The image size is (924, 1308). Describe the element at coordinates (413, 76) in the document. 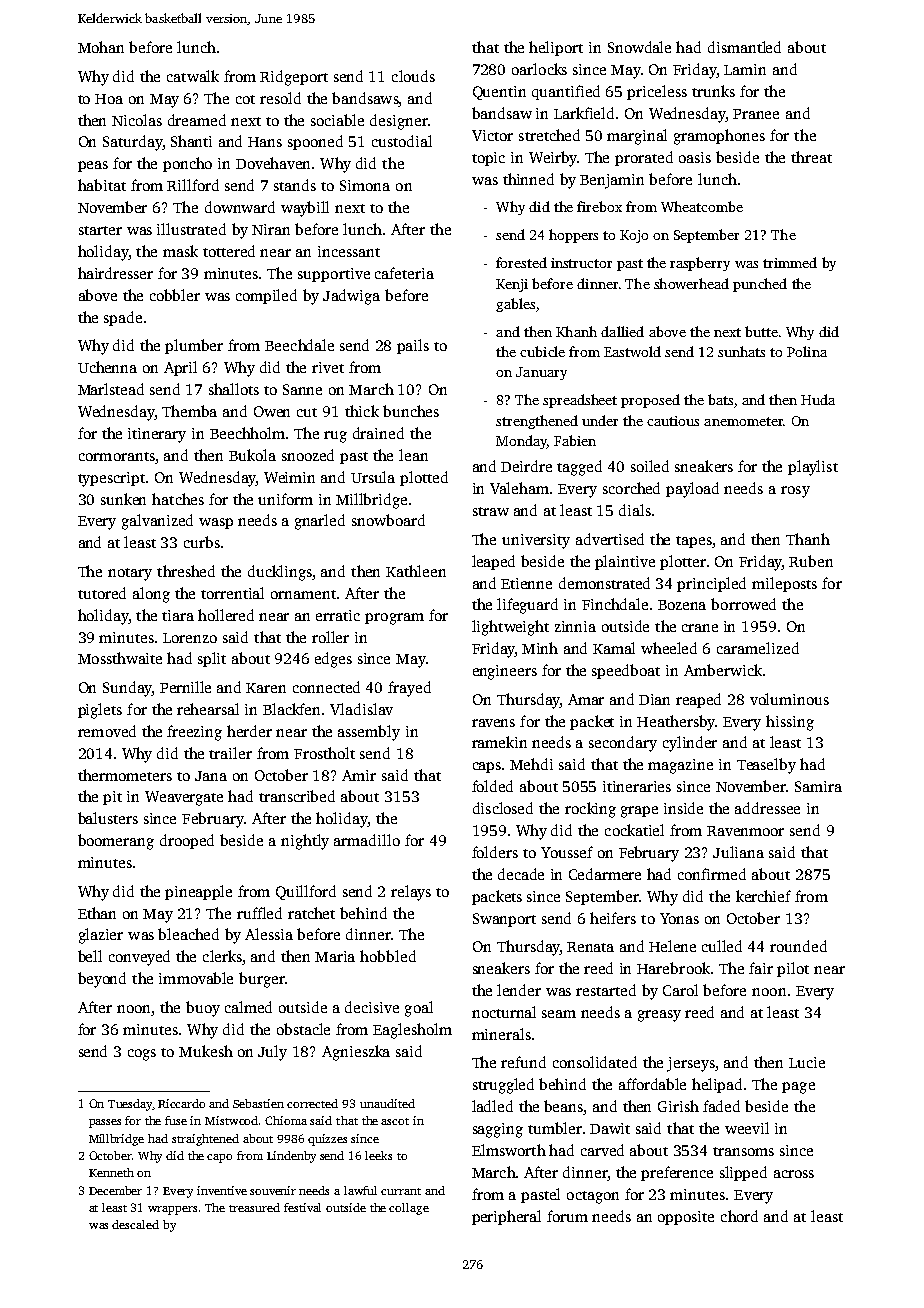

I see `clouds` at that location.
